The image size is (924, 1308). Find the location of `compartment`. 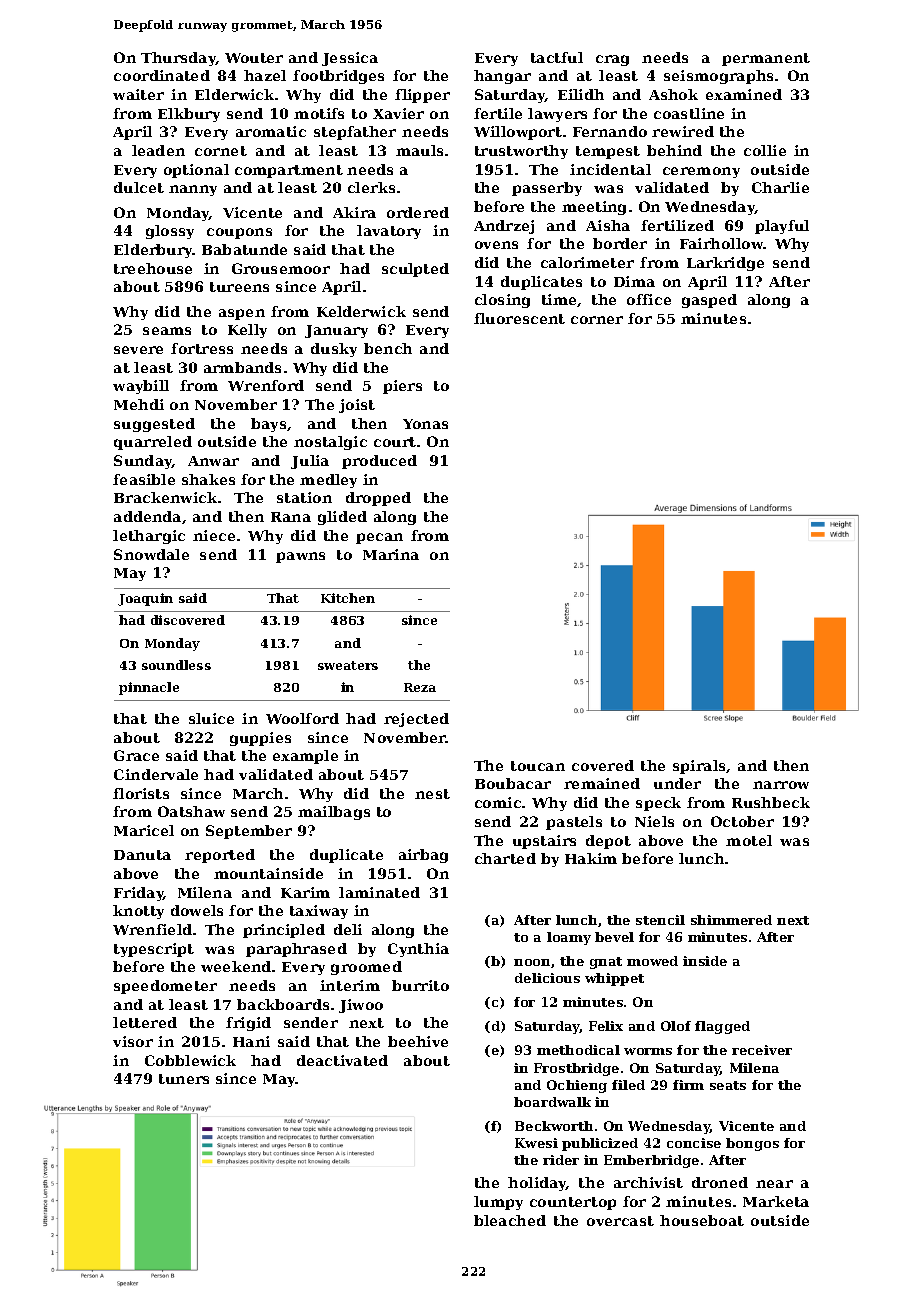

compartment is located at coordinates (289, 171).
